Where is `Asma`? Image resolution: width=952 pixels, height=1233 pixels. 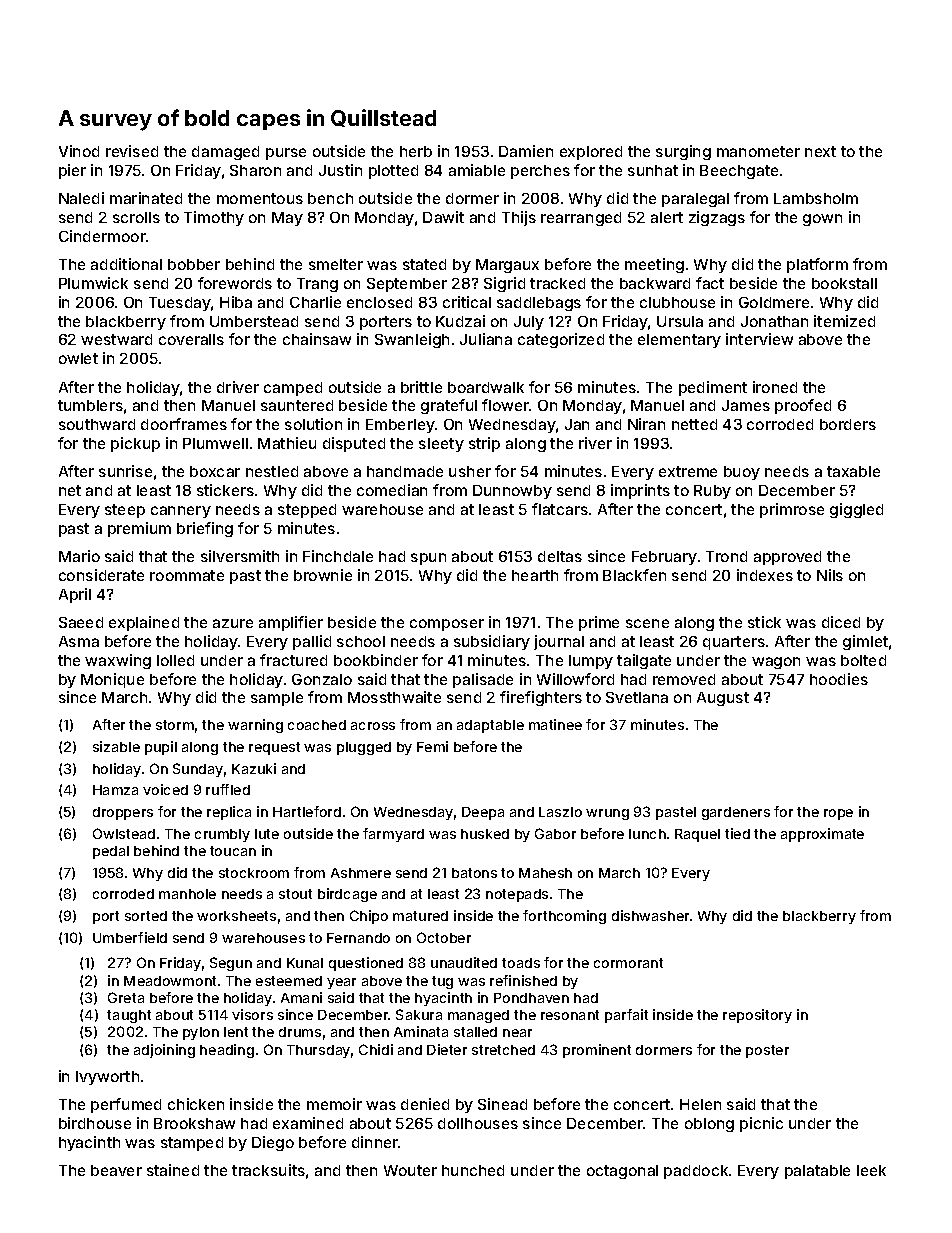 Asma is located at coordinates (79, 641).
